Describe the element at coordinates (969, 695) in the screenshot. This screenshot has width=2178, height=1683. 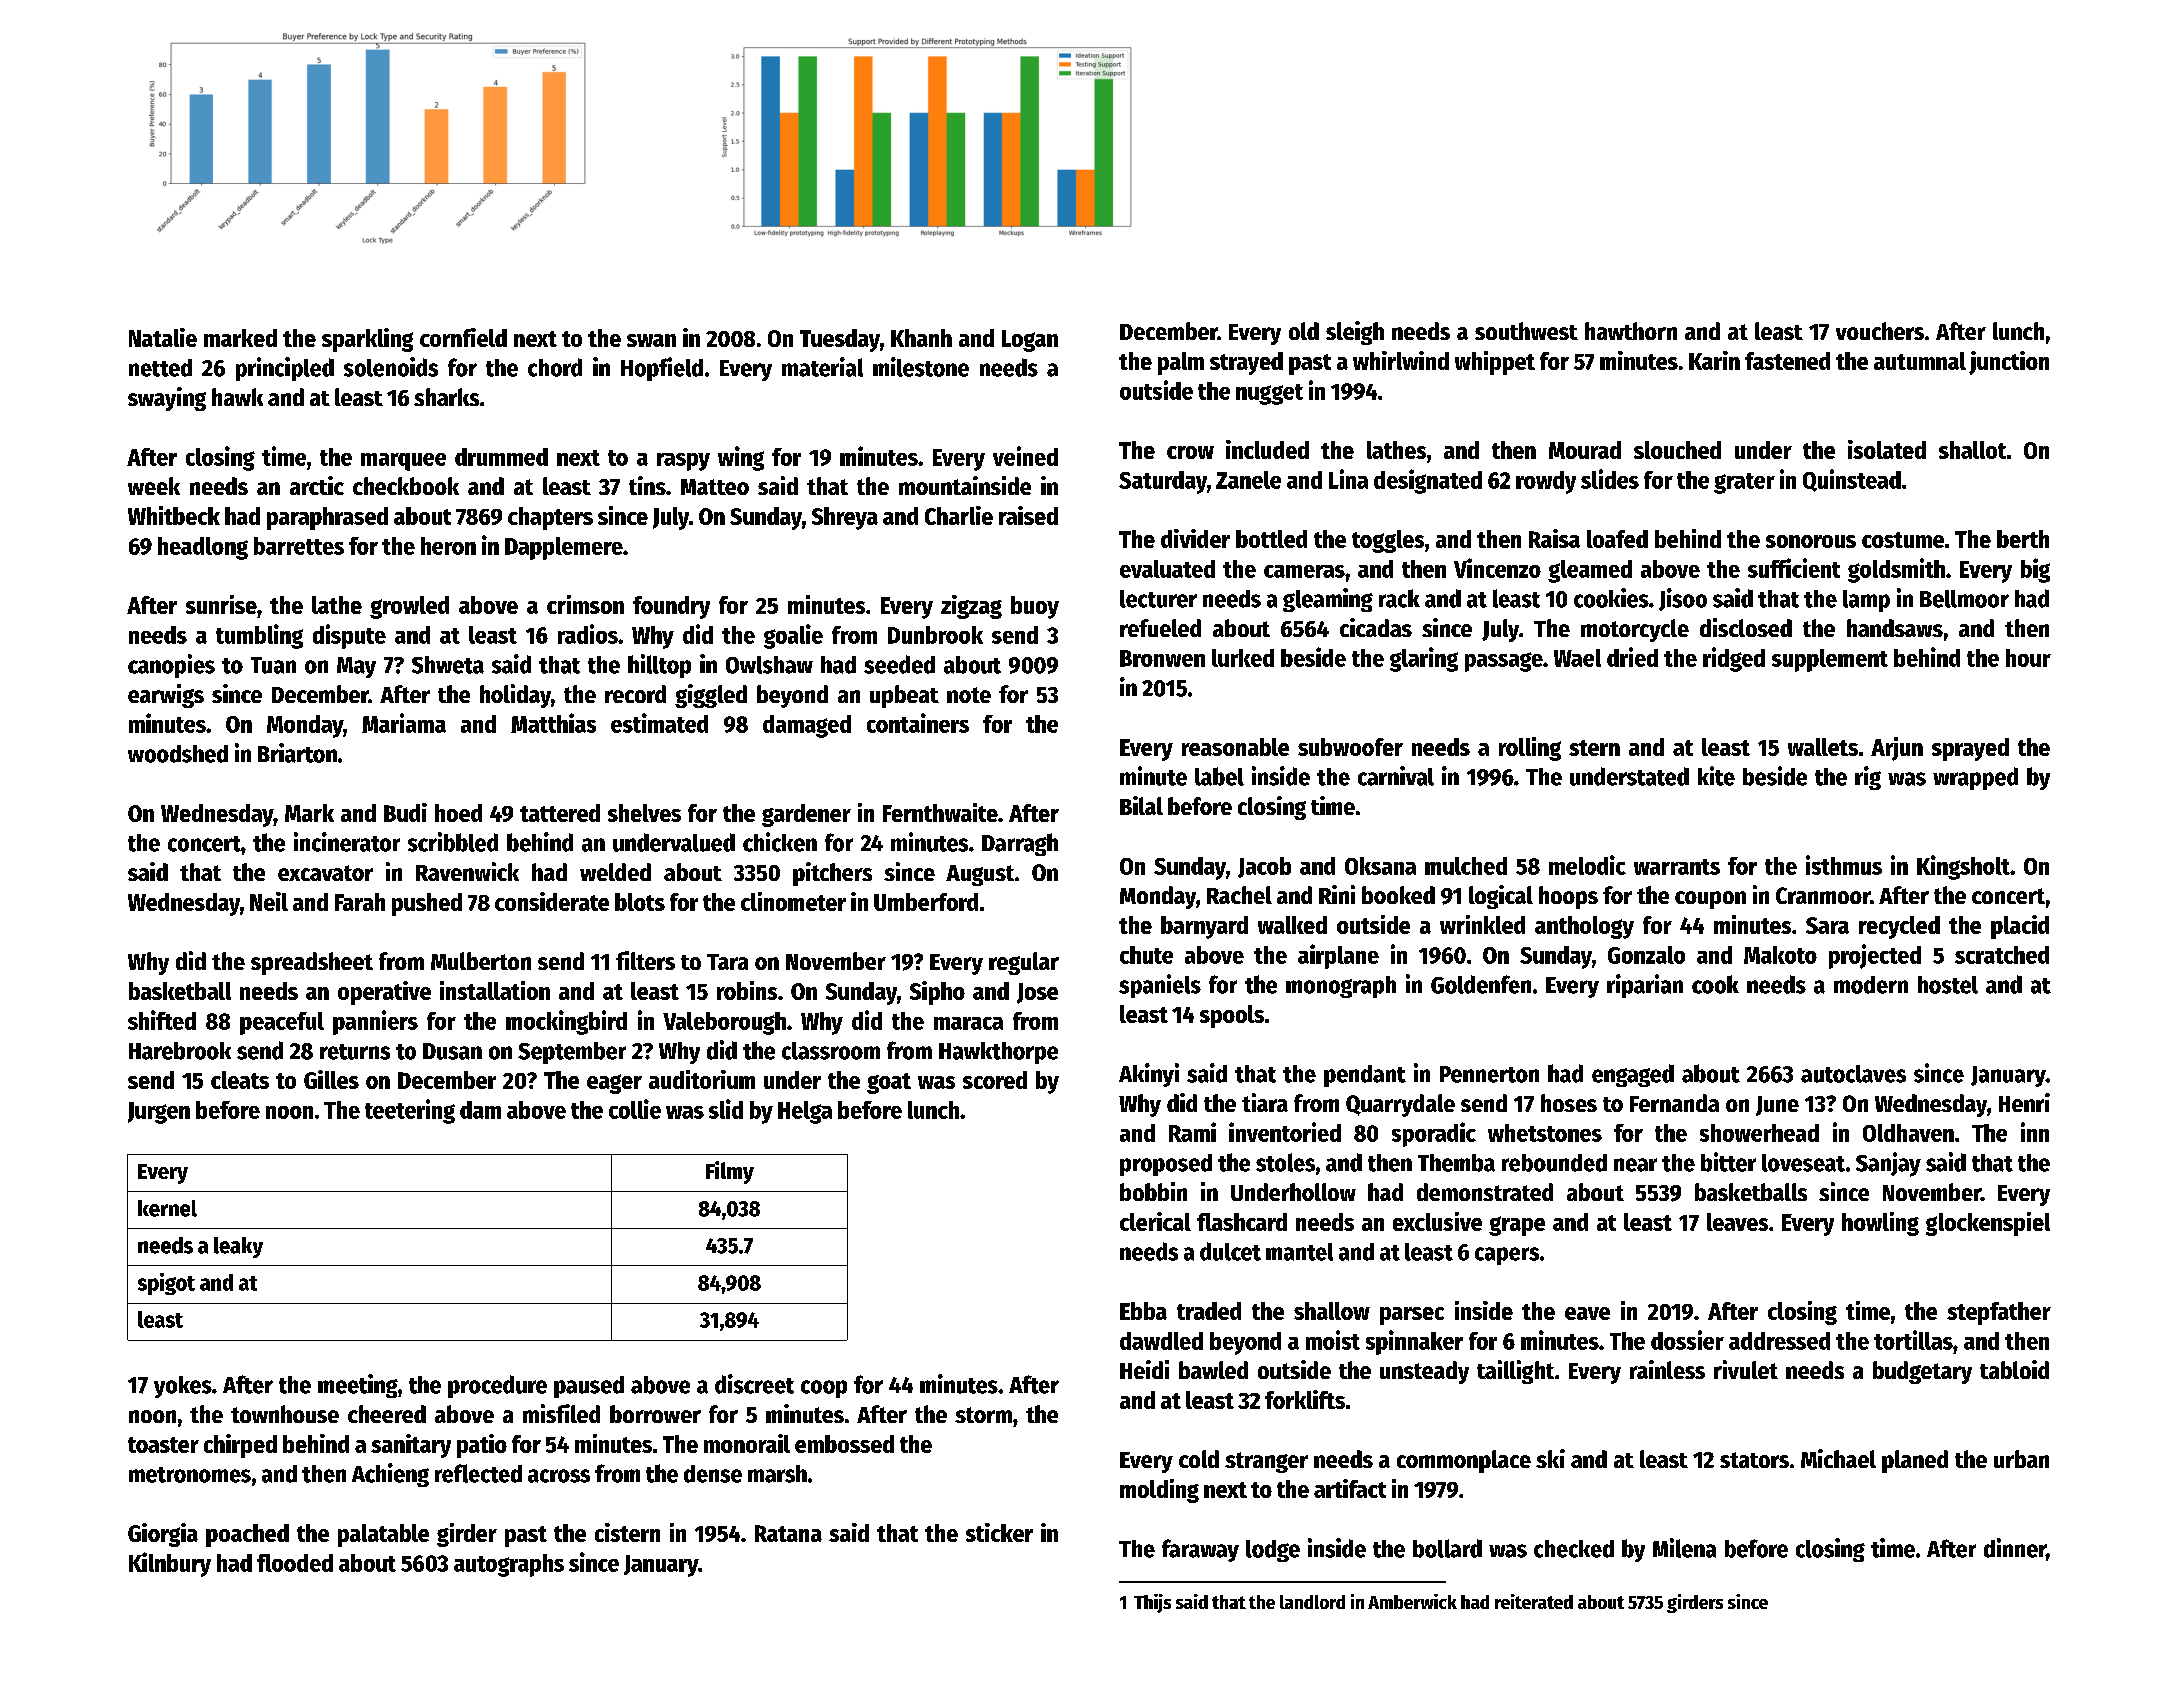
I see `note` at that location.
